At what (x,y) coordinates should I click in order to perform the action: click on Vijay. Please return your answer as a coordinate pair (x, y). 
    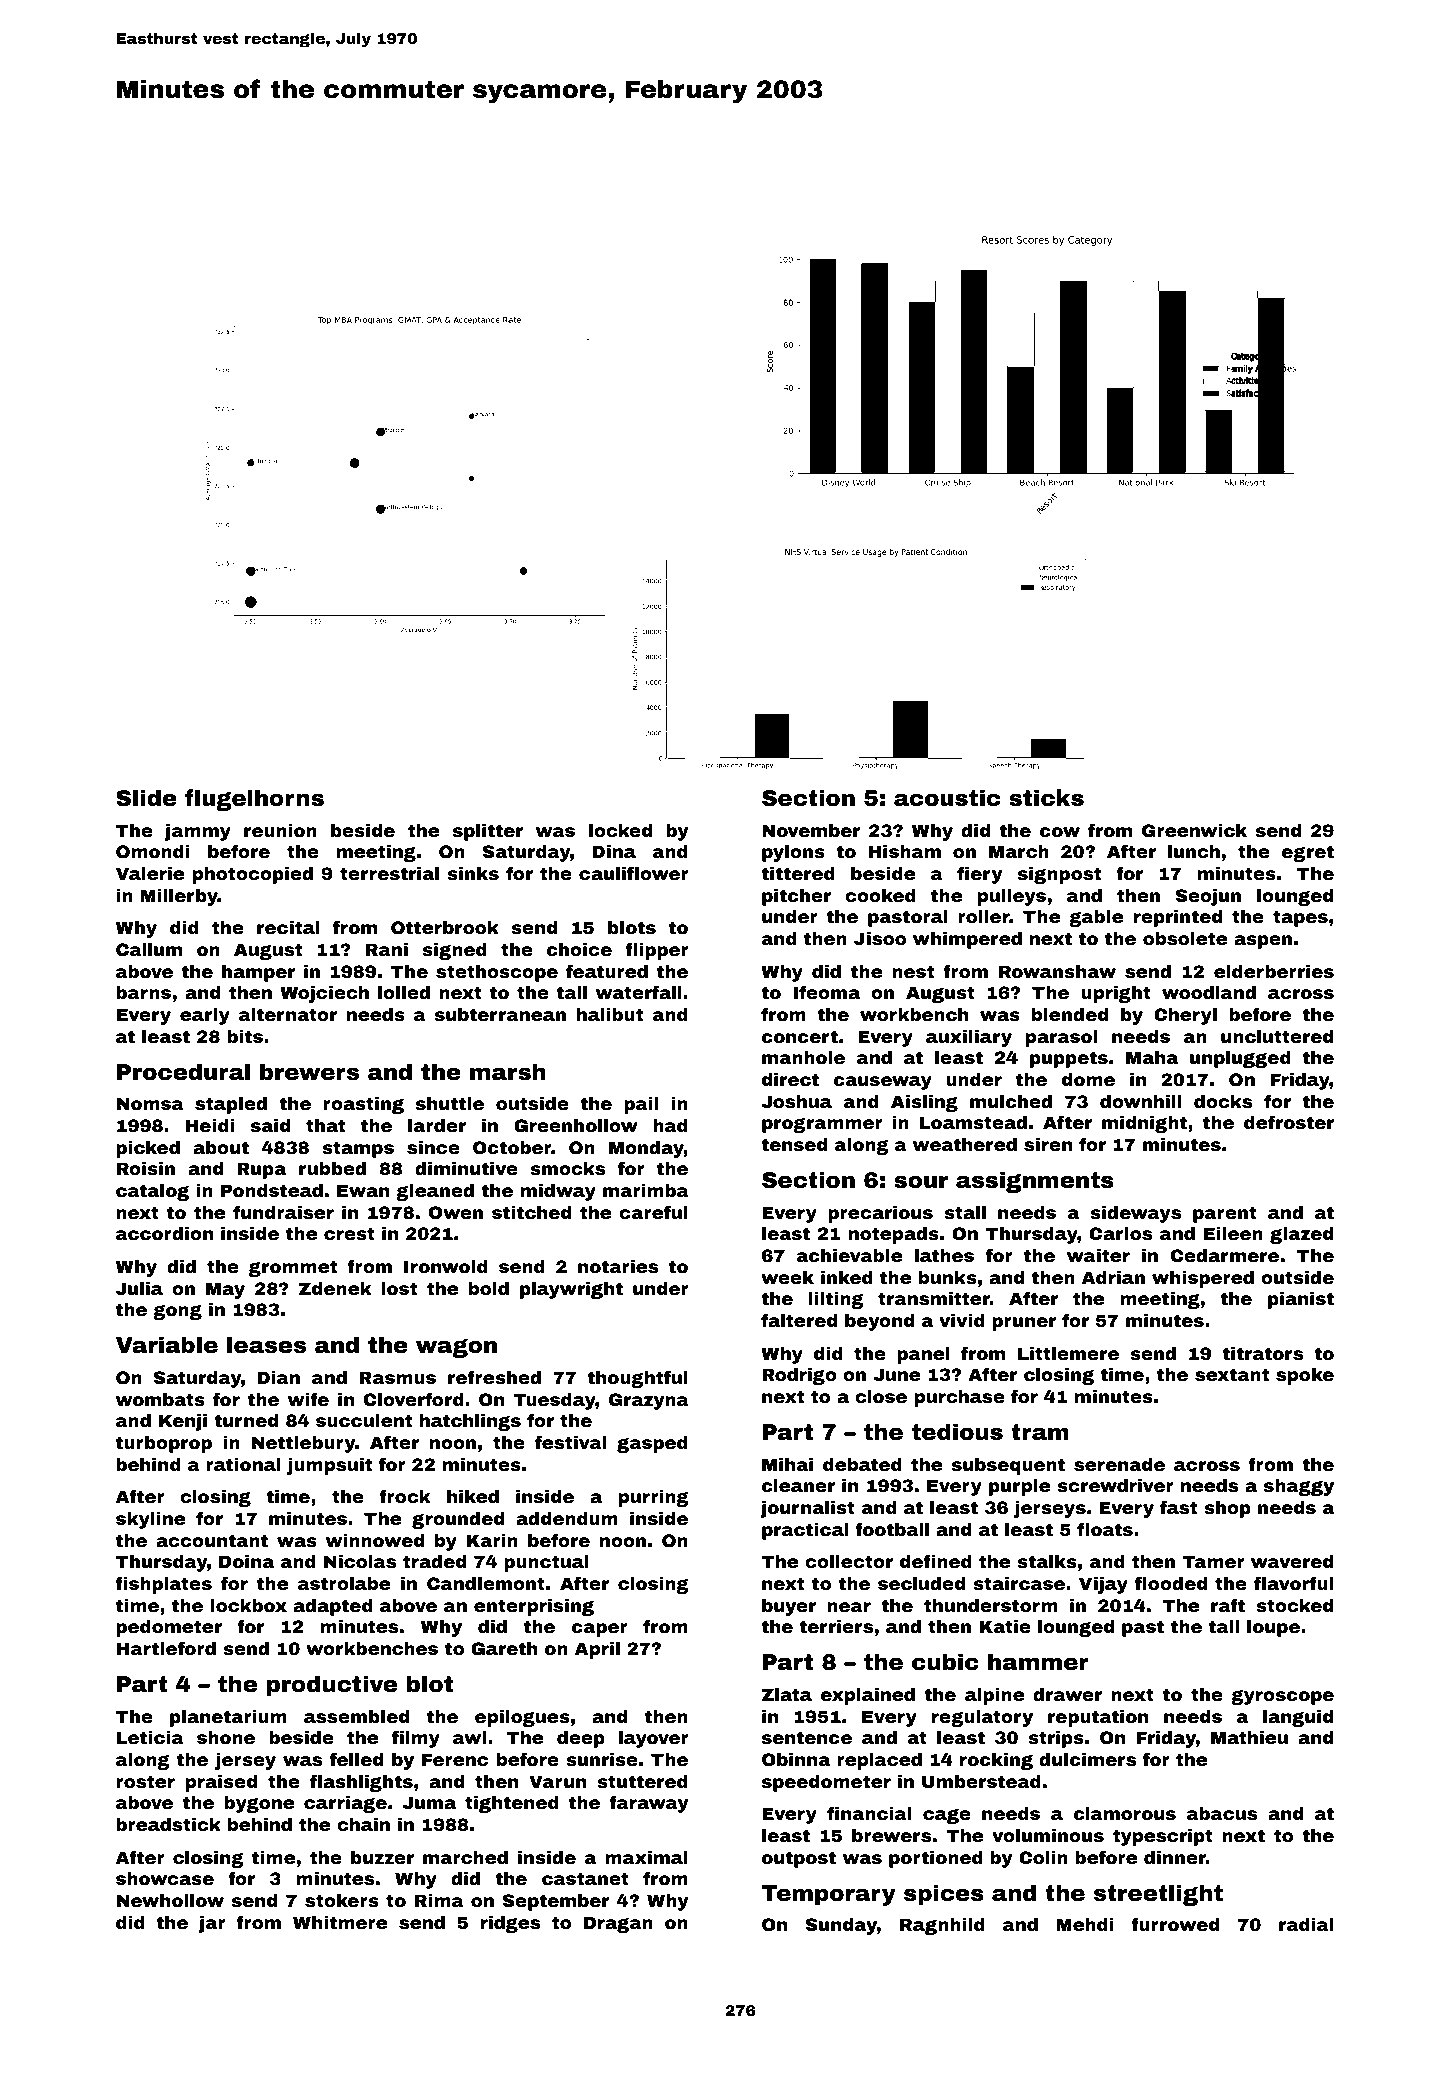
    Looking at the image, I should click on (1103, 1585).
